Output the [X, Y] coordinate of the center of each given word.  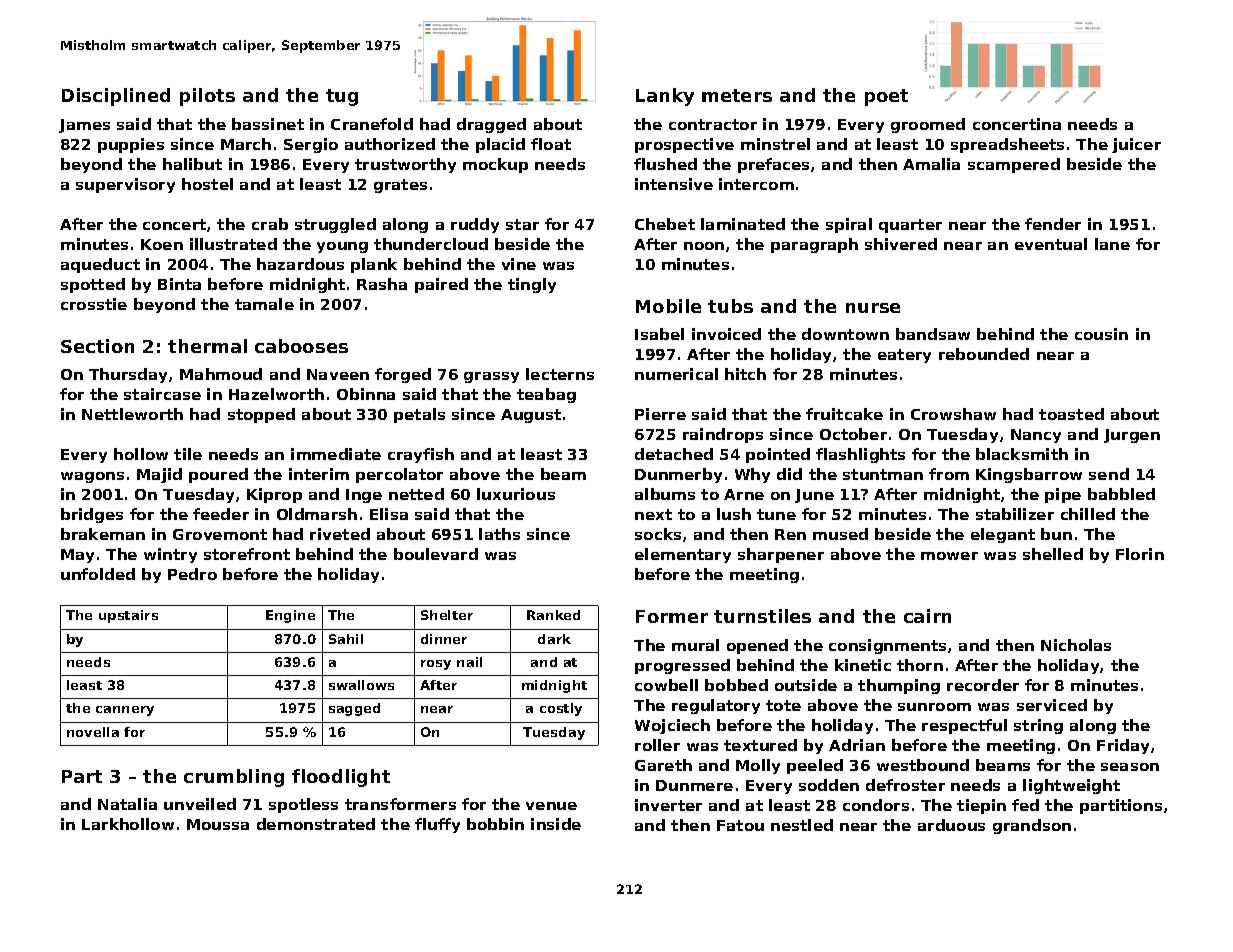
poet [886, 97]
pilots [207, 97]
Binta [179, 284]
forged [403, 375]
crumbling [234, 778]
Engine [290, 616]
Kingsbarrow [1029, 475]
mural [695, 645]
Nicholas [1076, 645]
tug [342, 97]
